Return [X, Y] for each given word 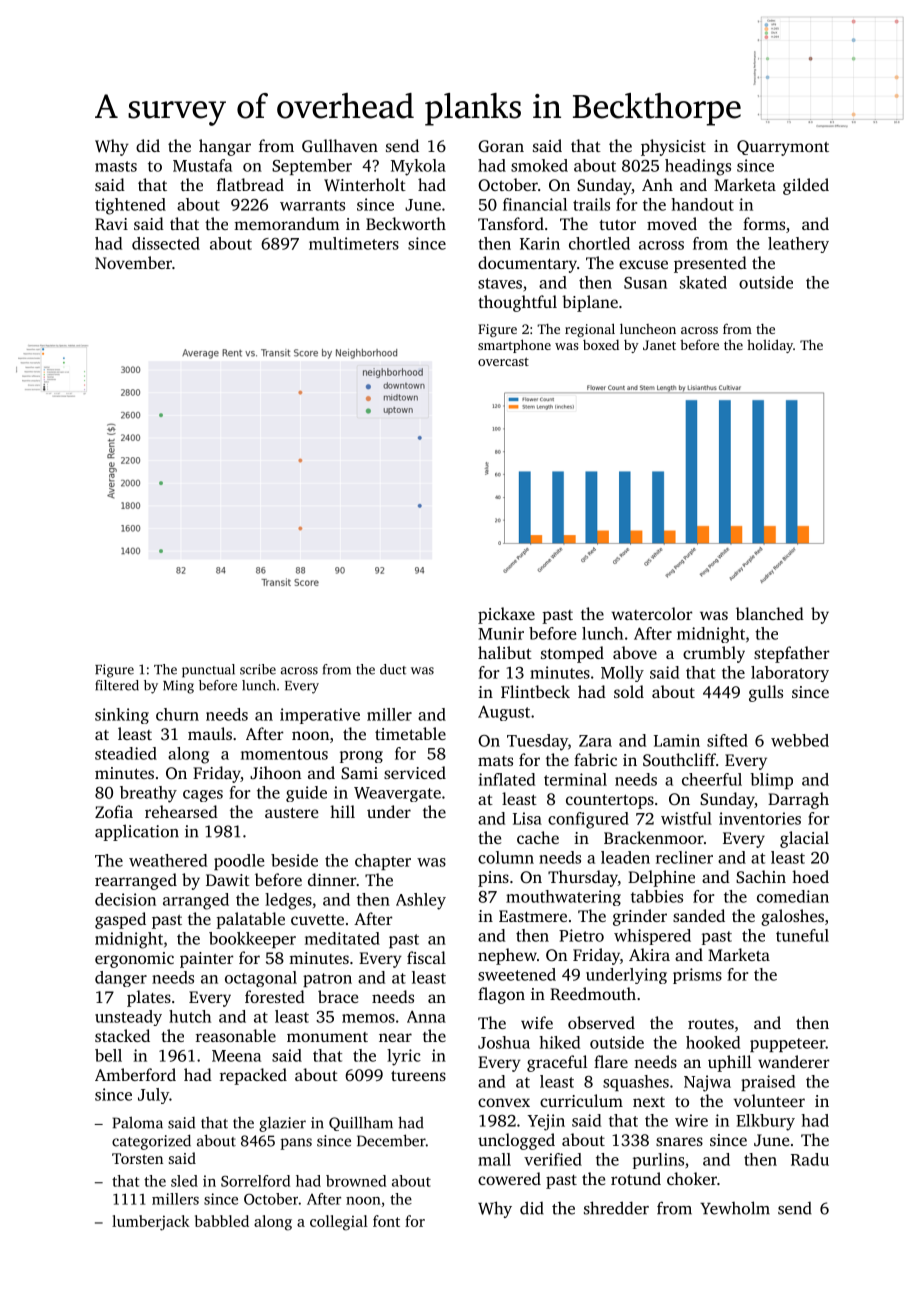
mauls [210, 733]
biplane [590, 303]
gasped [120, 920]
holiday [770, 346]
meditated [342, 938]
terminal [575, 779]
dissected [166, 243]
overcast [503, 361]
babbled [222, 1221]
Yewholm [735, 1208]
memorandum [287, 223]
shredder [616, 1208]
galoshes [792, 917]
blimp [771, 781]
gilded [806, 186]
